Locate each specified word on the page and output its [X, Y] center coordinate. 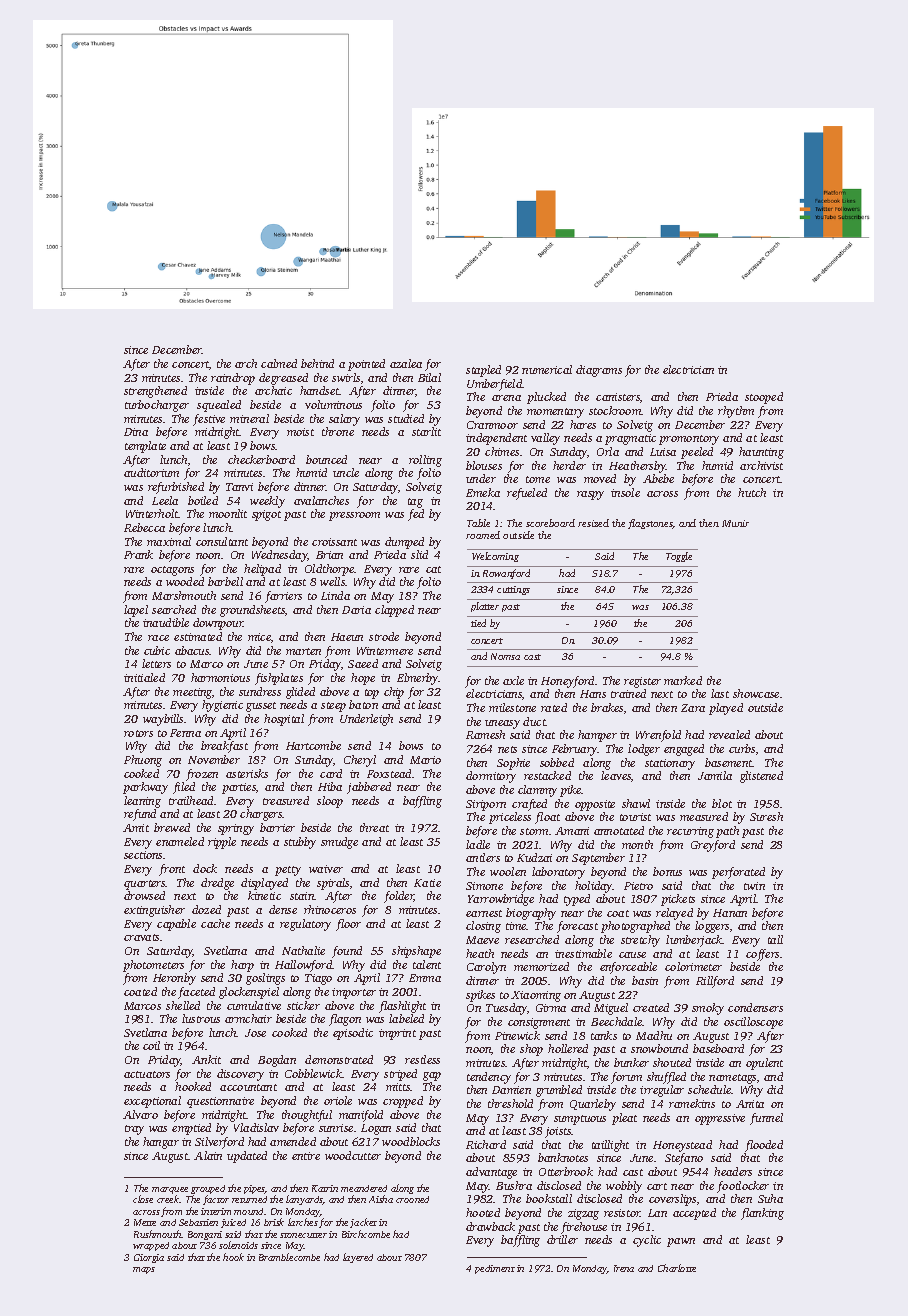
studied [406, 418]
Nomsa [505, 656]
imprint [397, 1034]
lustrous [201, 1018]
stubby [300, 843]
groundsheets [252, 611]
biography [531, 914]
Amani [572, 831]
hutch [752, 492]
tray [134, 1130]
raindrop [233, 379]
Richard [486, 1144]
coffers [762, 955]
